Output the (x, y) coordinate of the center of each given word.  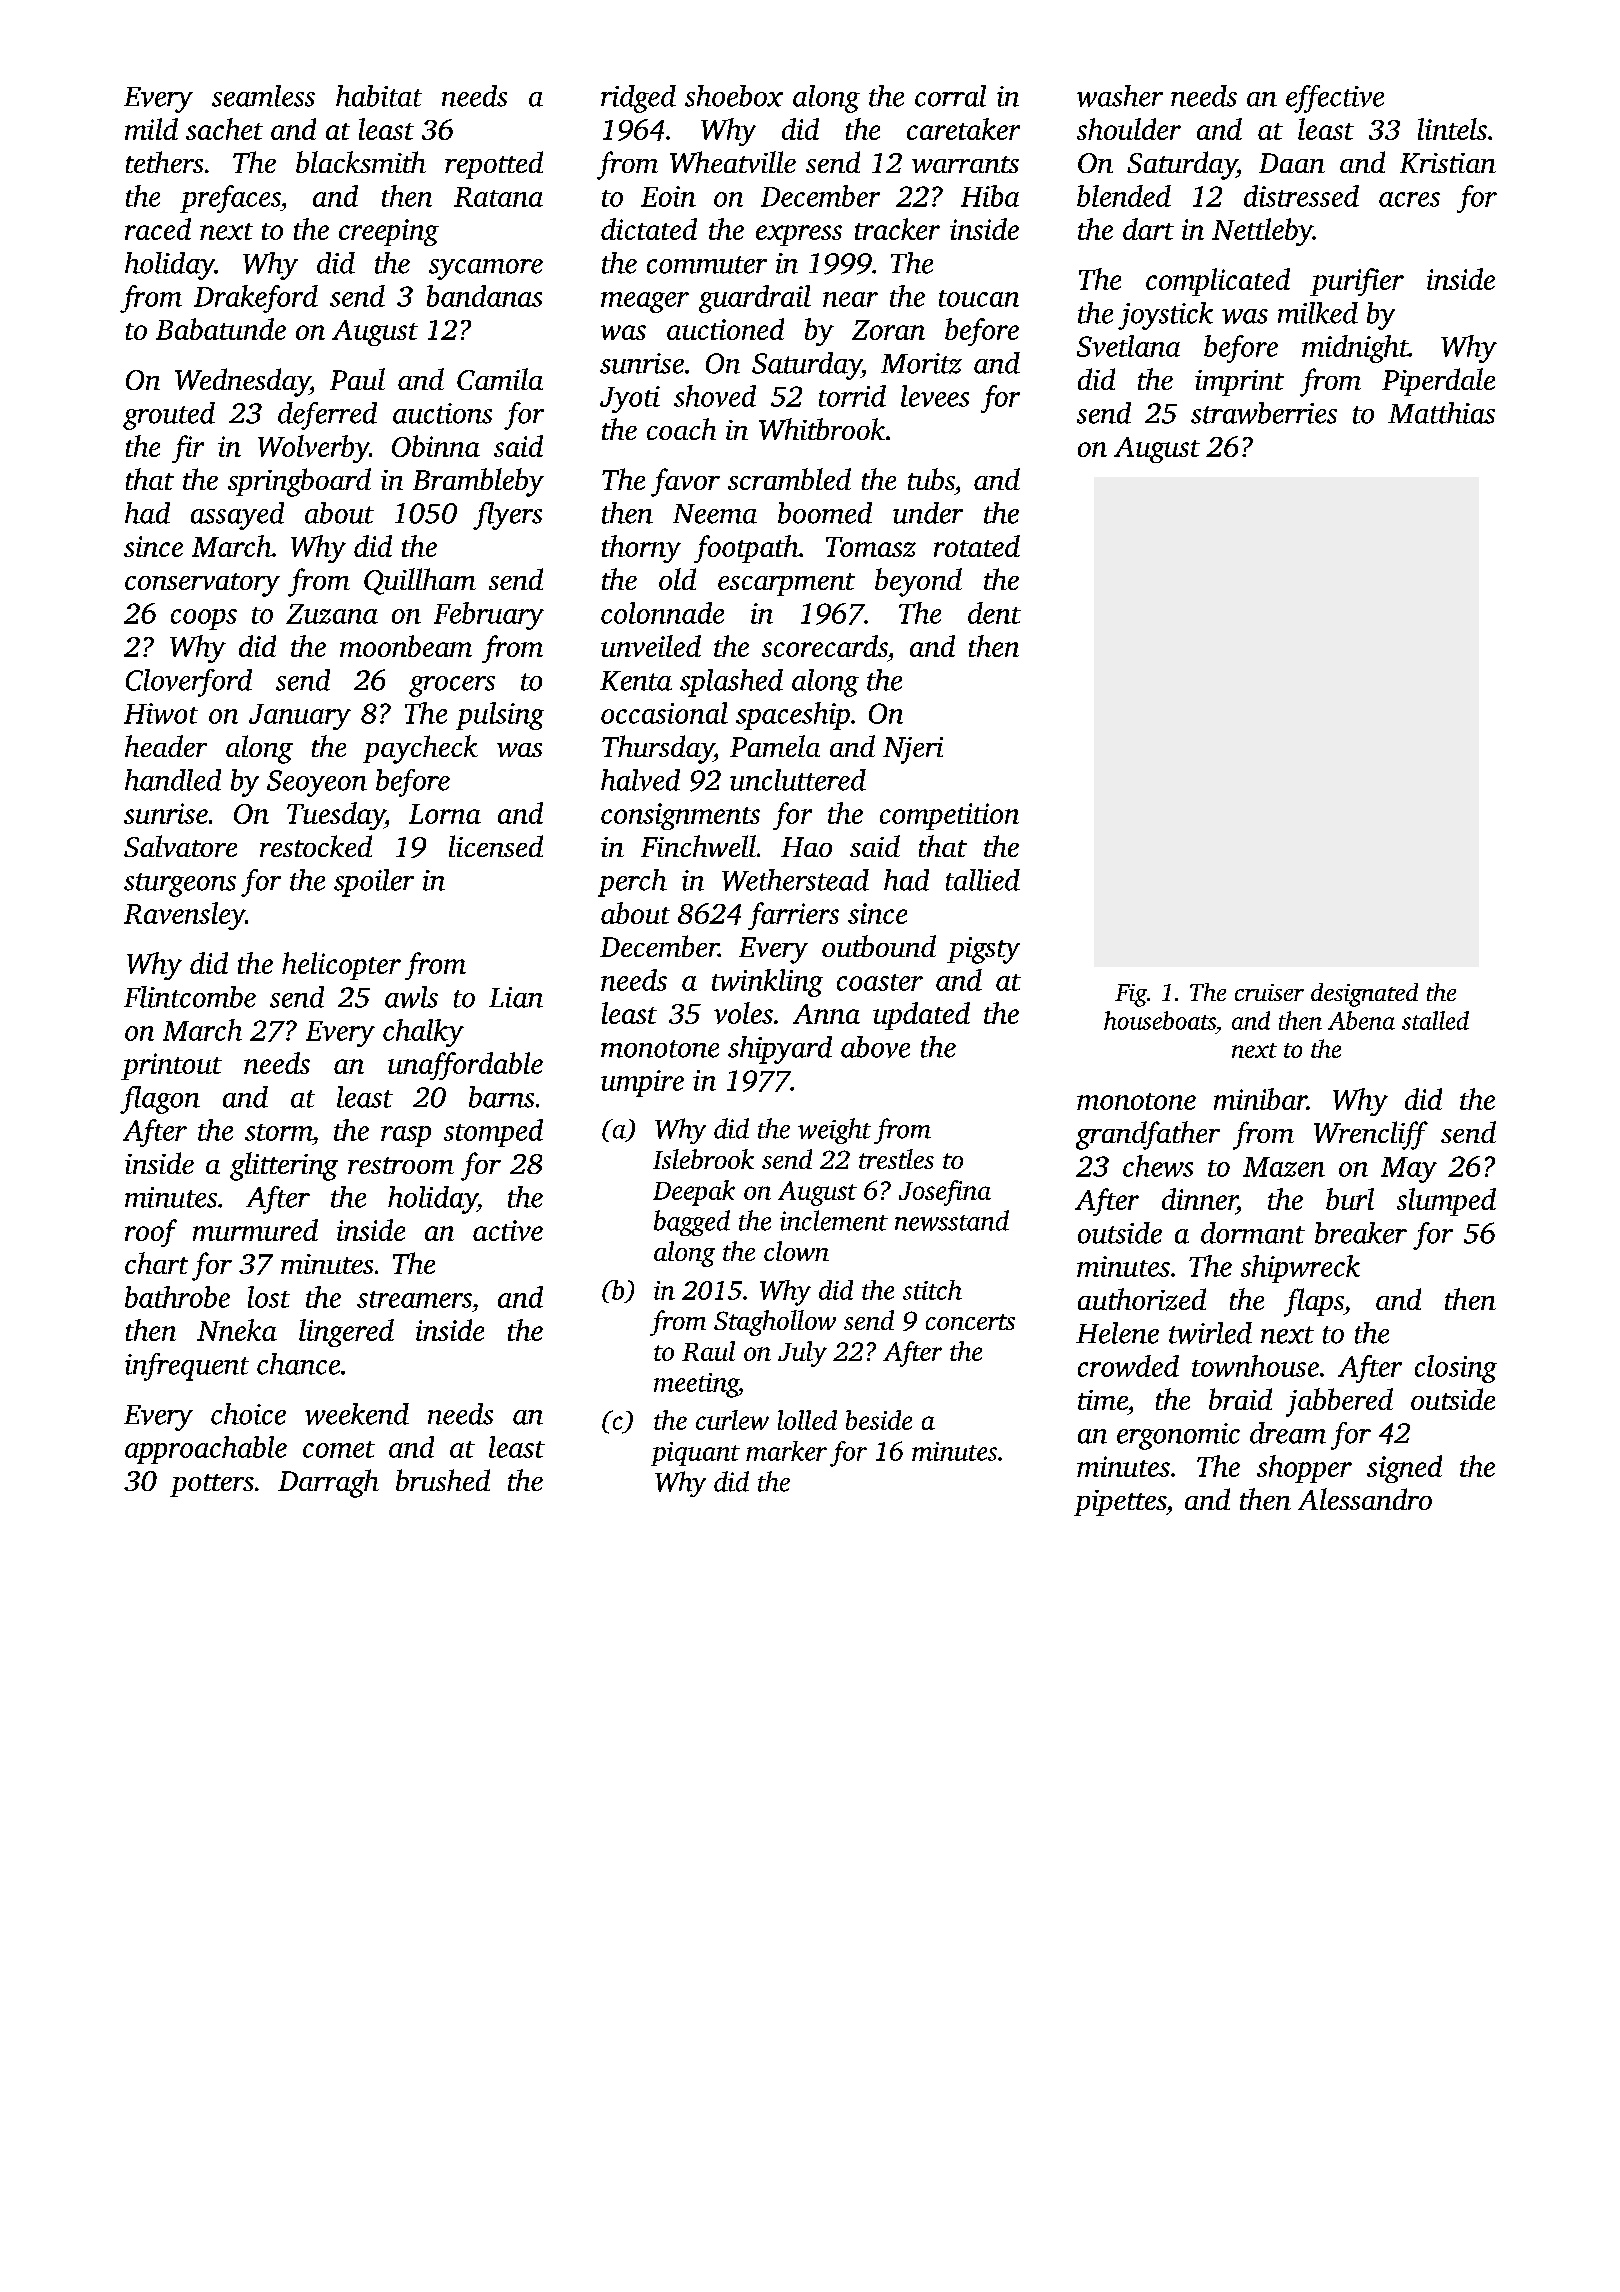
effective (1335, 99)
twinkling (767, 983)
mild (151, 129)
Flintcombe (190, 997)
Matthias (1441, 413)
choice (248, 1414)
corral (950, 96)
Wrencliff (1371, 1135)
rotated (977, 546)
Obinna (436, 446)
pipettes (1120, 1503)
